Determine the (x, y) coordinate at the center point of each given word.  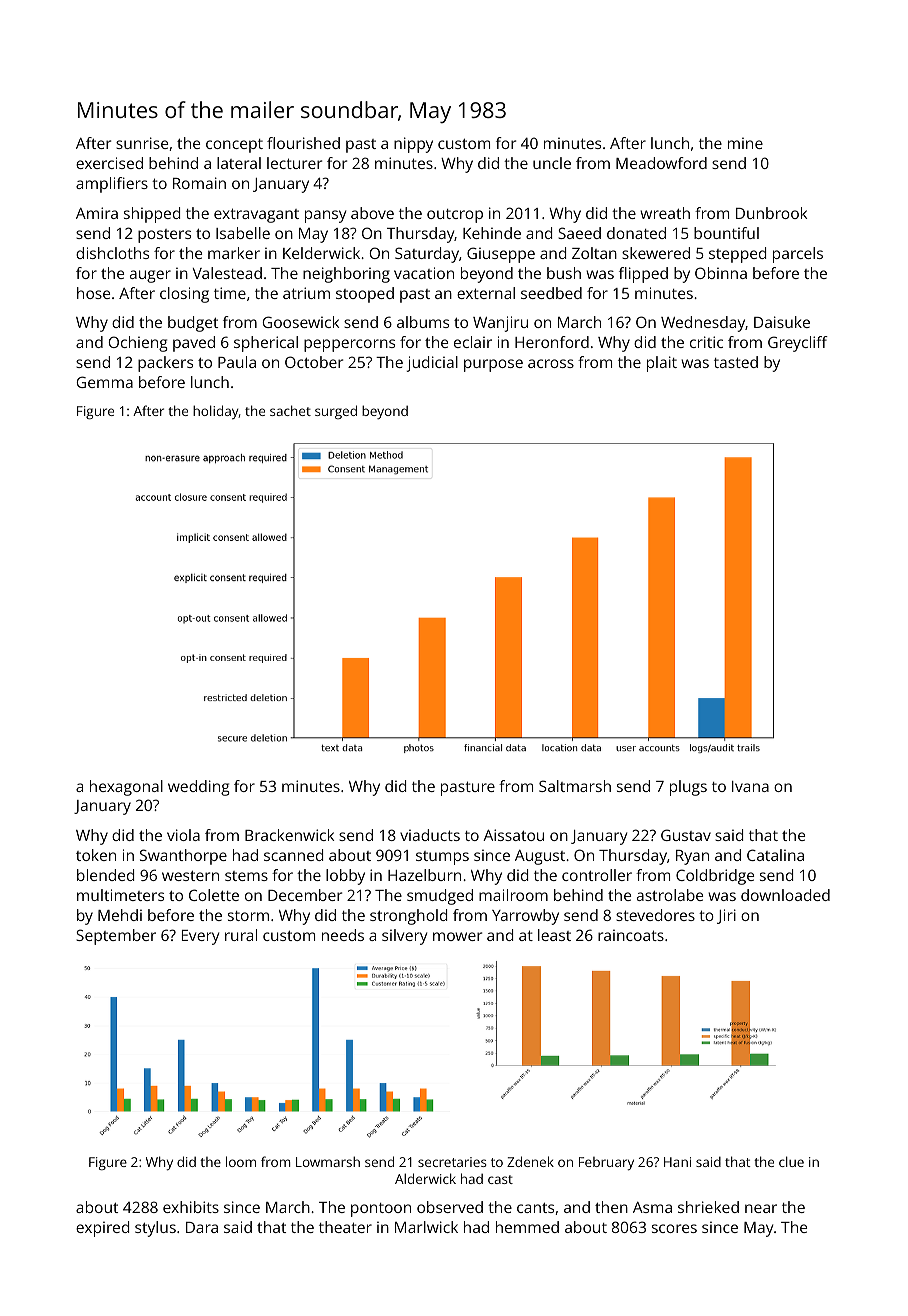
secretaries (452, 1162)
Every (201, 937)
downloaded (785, 895)
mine (745, 143)
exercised (109, 163)
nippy (413, 145)
